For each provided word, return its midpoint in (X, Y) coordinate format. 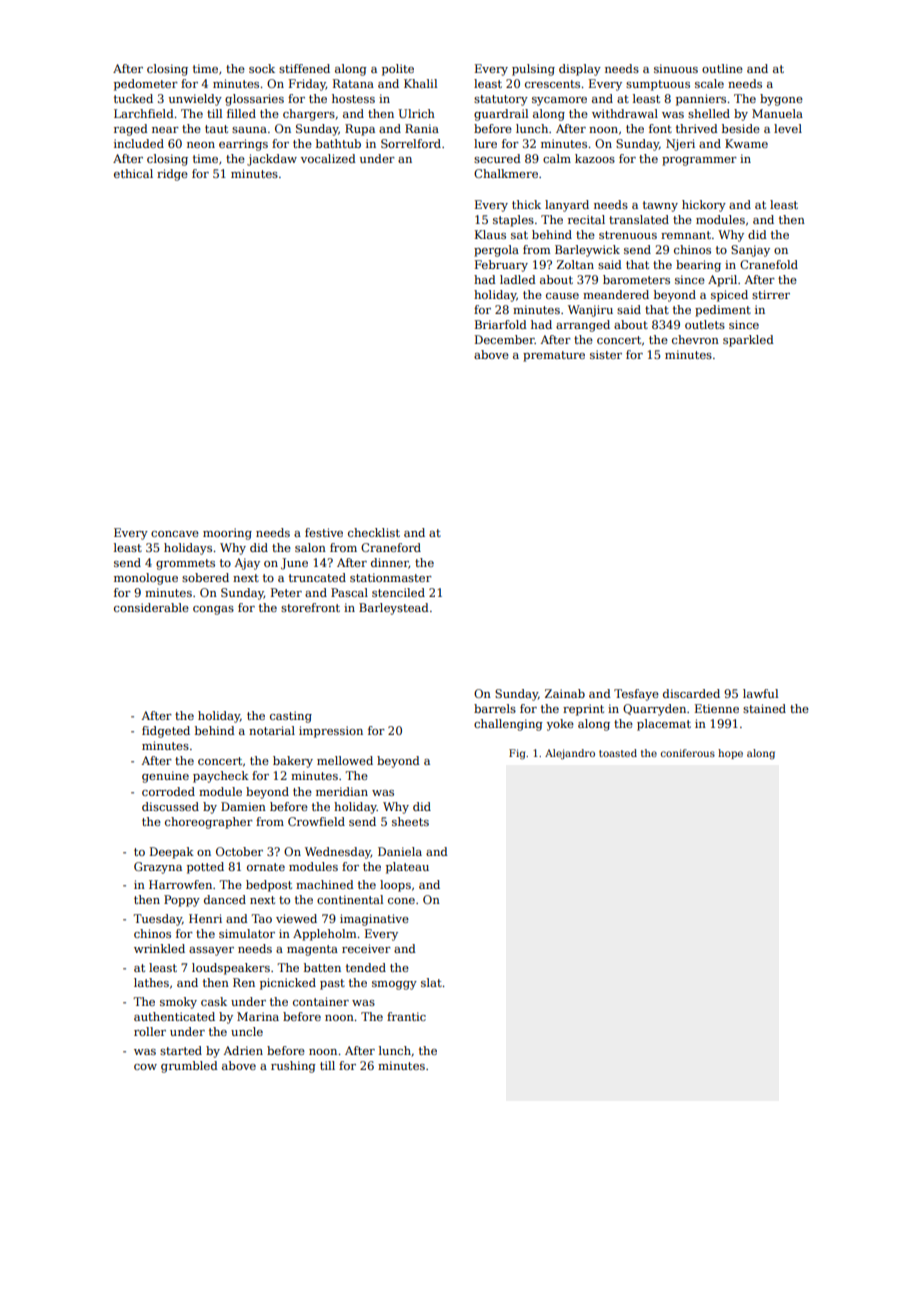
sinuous (676, 68)
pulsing (533, 70)
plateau (407, 868)
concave (175, 534)
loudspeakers (231, 969)
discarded (691, 693)
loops (395, 886)
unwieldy (195, 100)
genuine (165, 777)
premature (554, 356)
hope (730, 754)
